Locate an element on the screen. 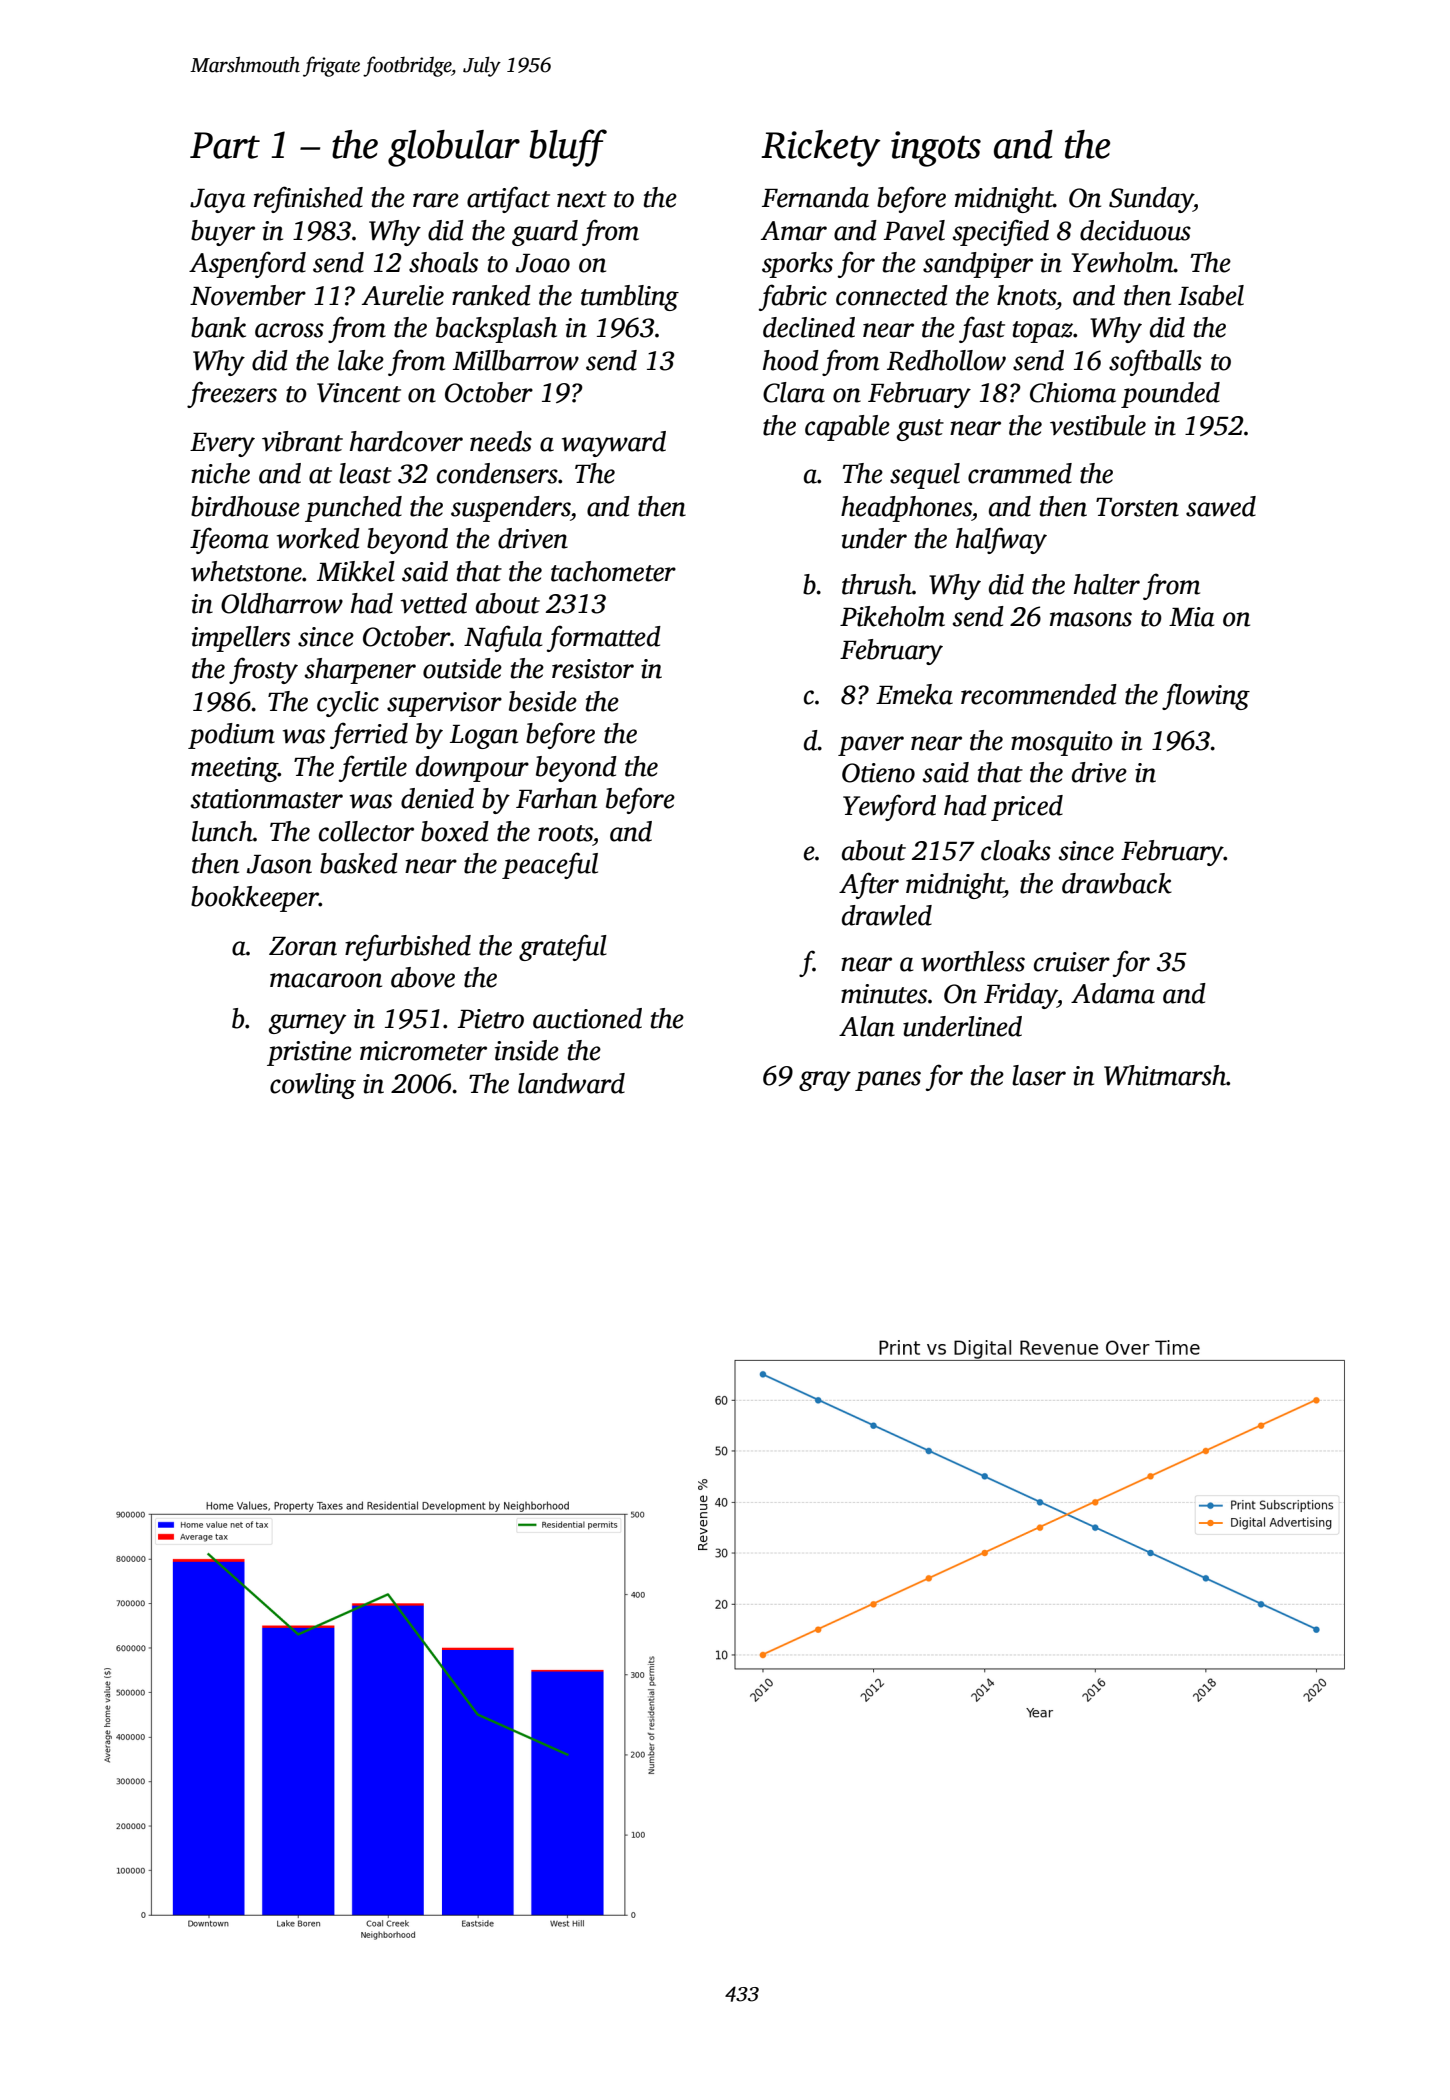 Image resolution: width=1450 pixels, height=2100 pixels. Zoran is located at coordinates (303, 946).
